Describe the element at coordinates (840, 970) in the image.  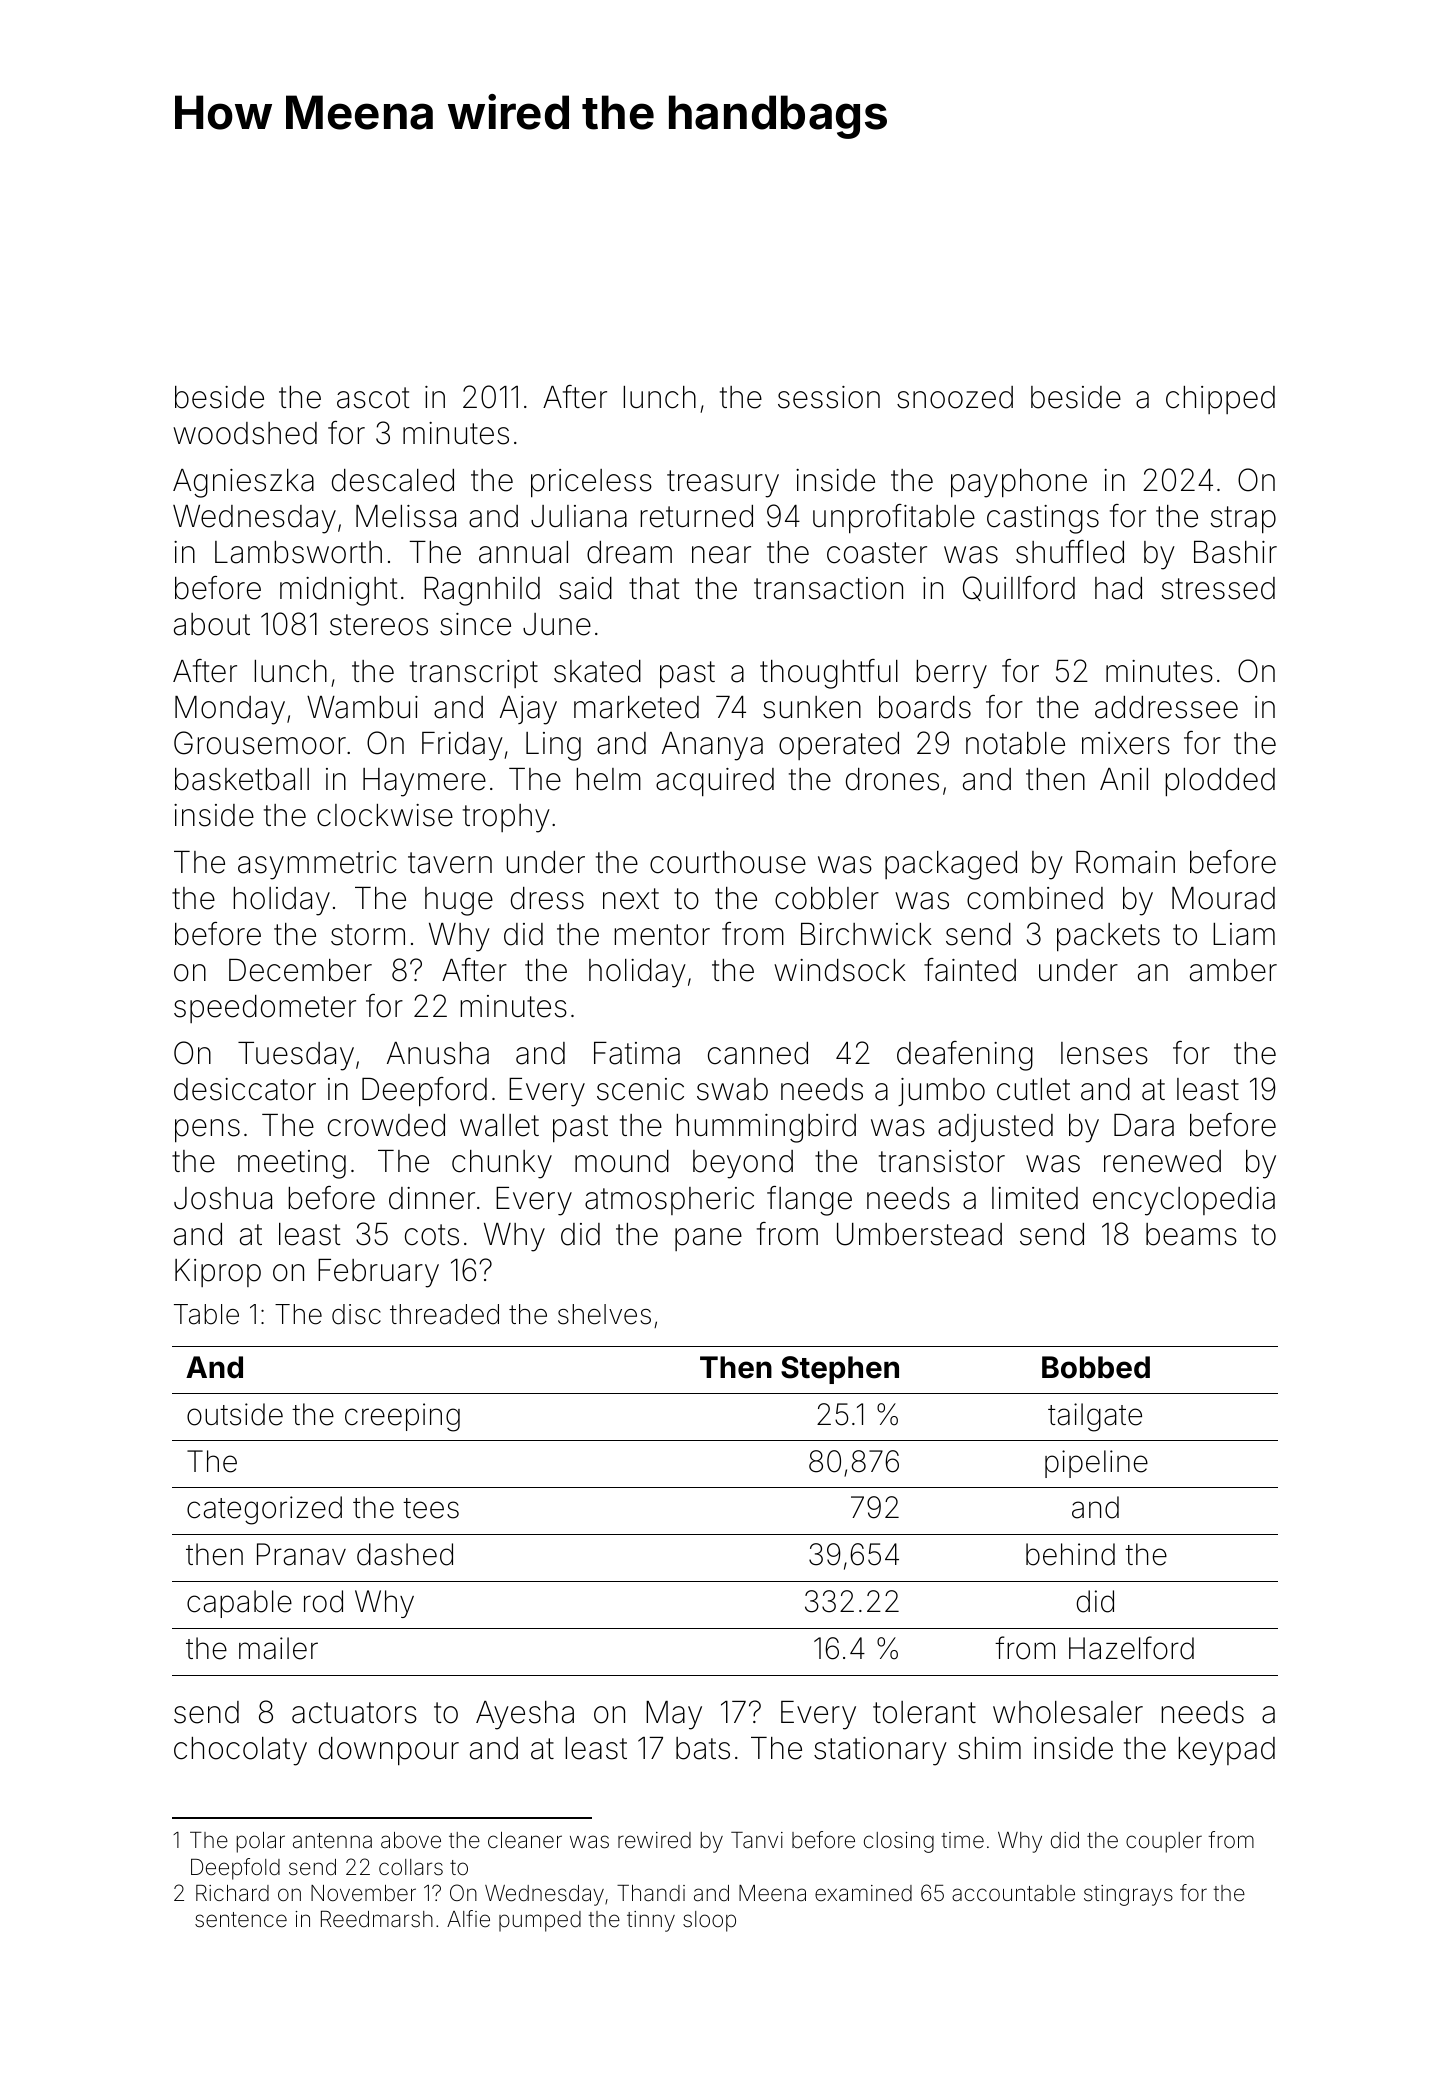
I see `windsock` at that location.
